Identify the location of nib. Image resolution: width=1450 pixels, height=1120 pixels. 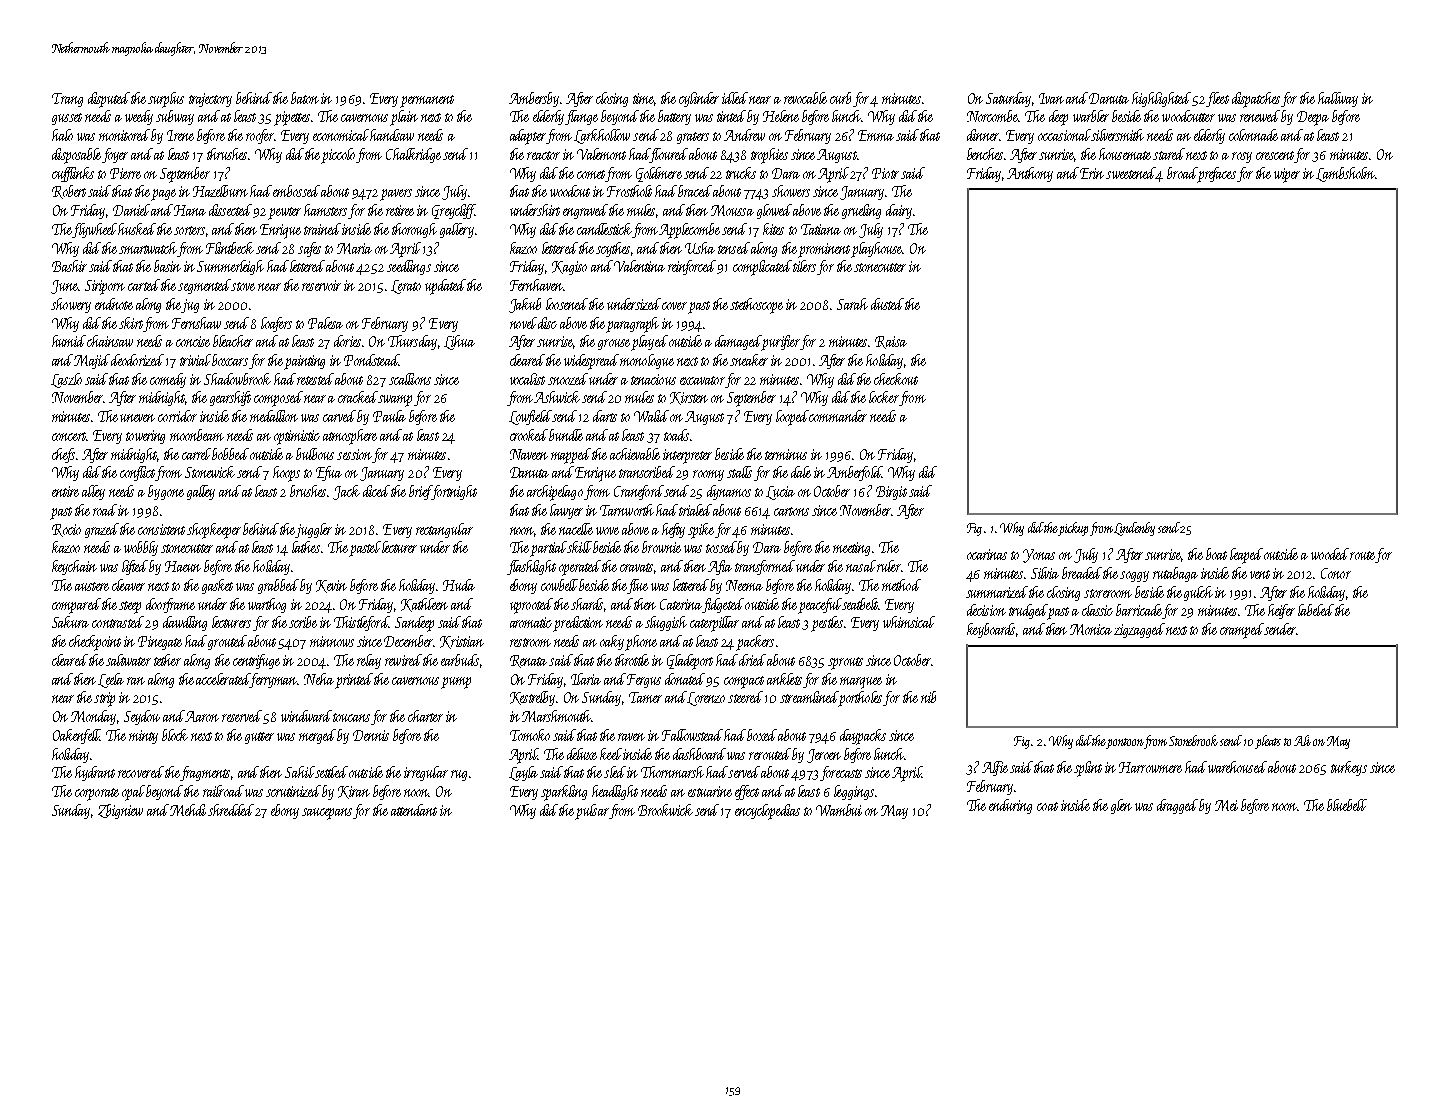
(928, 697).
